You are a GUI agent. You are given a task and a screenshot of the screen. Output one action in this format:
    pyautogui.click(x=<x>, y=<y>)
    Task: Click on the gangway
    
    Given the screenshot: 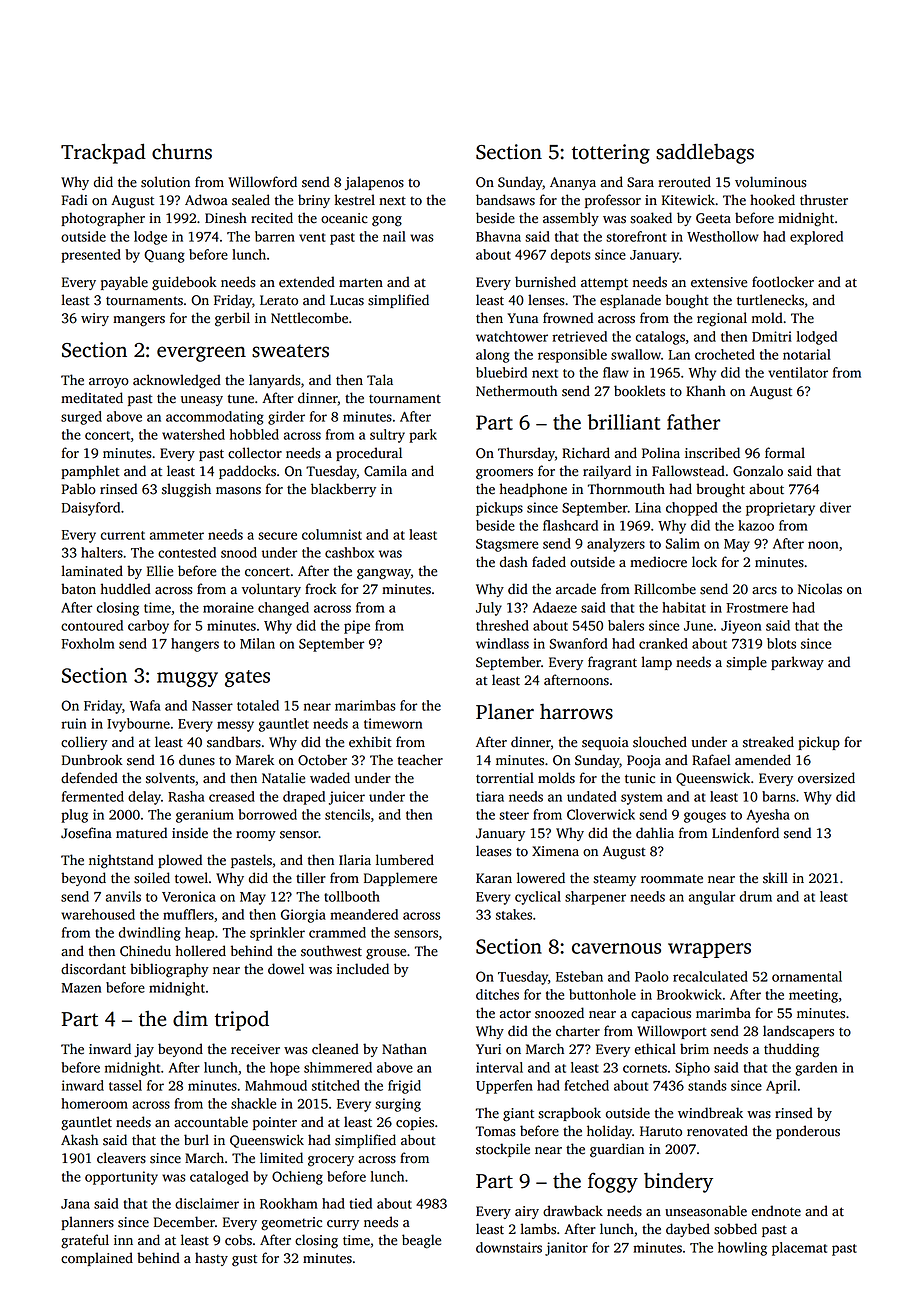 What is the action you would take?
    pyautogui.click(x=384, y=574)
